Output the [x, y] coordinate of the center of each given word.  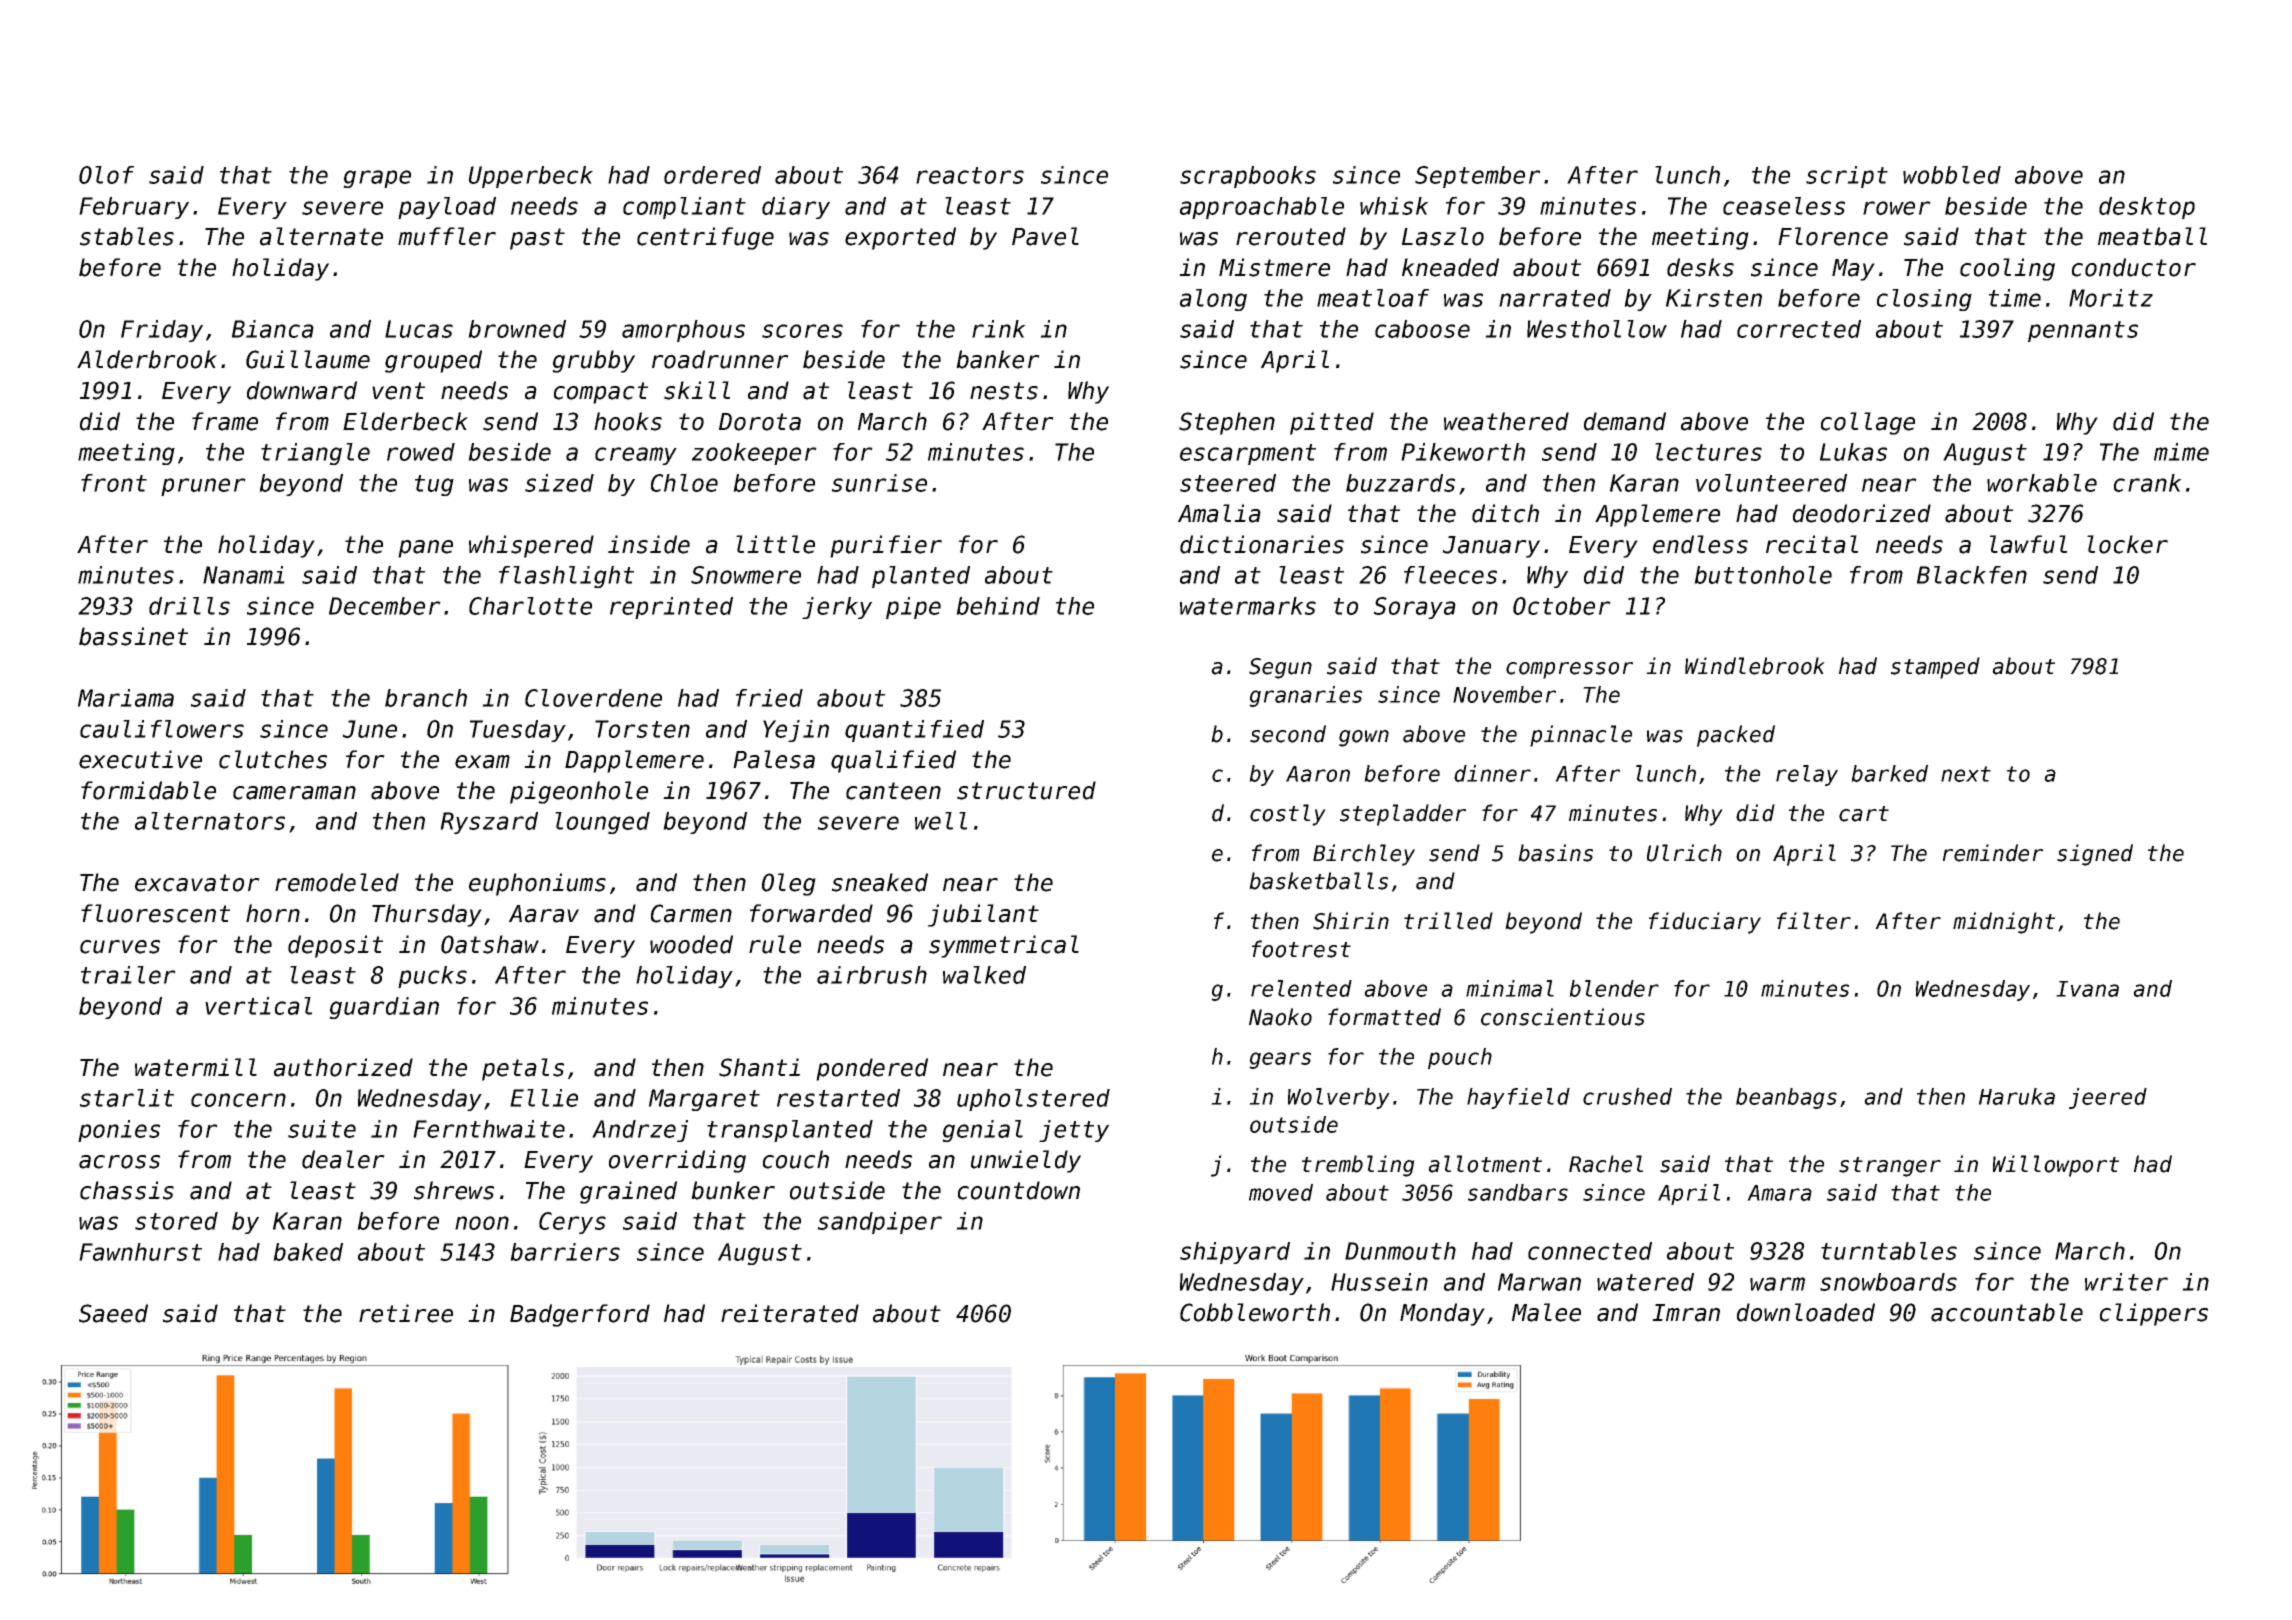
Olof [106, 175]
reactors [970, 175]
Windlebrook [1755, 666]
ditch [1505, 513]
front [114, 483]
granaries [1305, 696]
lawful [2028, 544]
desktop [2147, 208]
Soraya [1415, 608]
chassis [127, 1190]
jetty [1074, 1131]
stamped [1935, 668]
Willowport [2056, 1166]
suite [322, 1129]
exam [482, 762]
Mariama [126, 698]
